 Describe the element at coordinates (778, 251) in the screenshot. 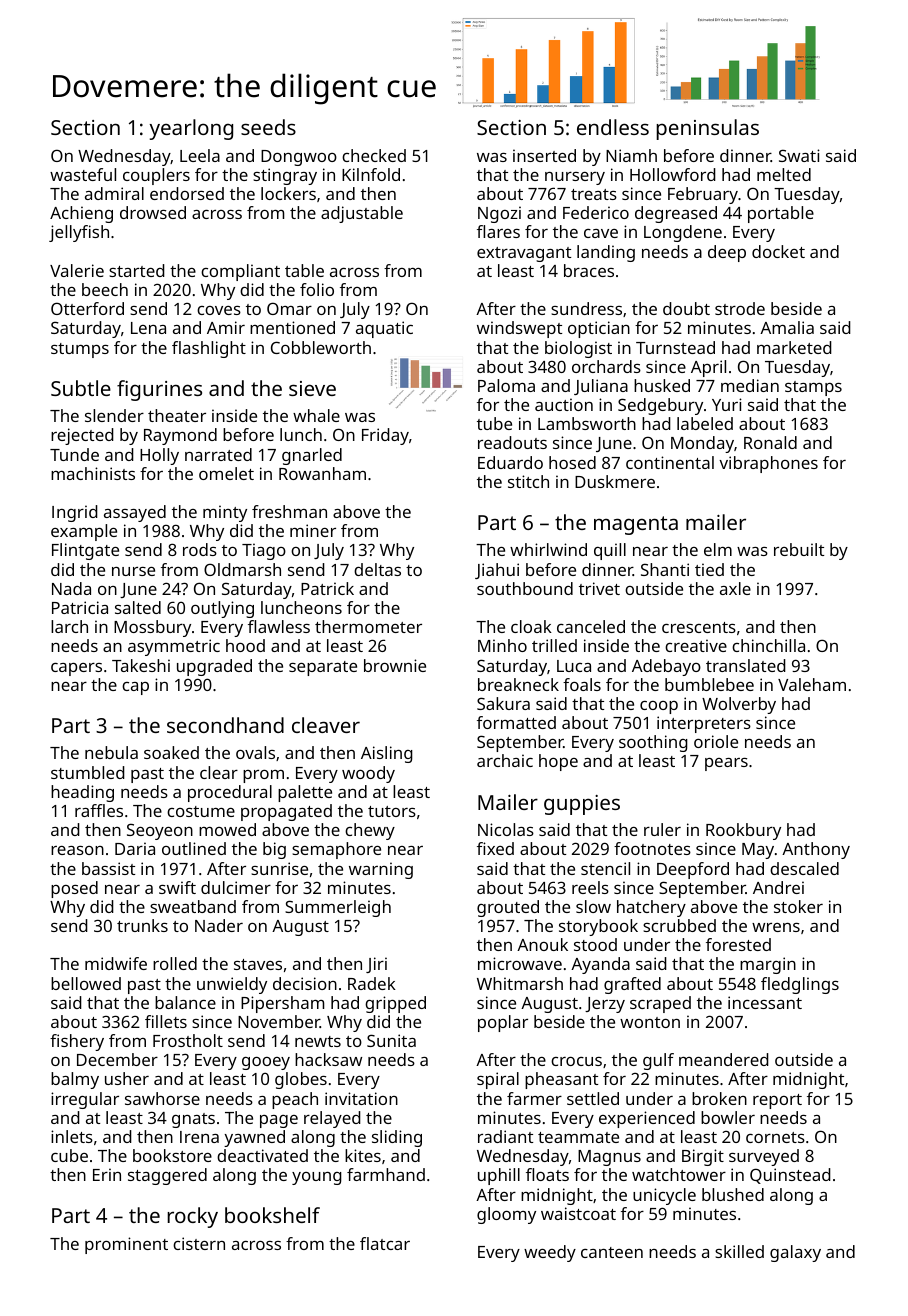

I see `docket` at that location.
